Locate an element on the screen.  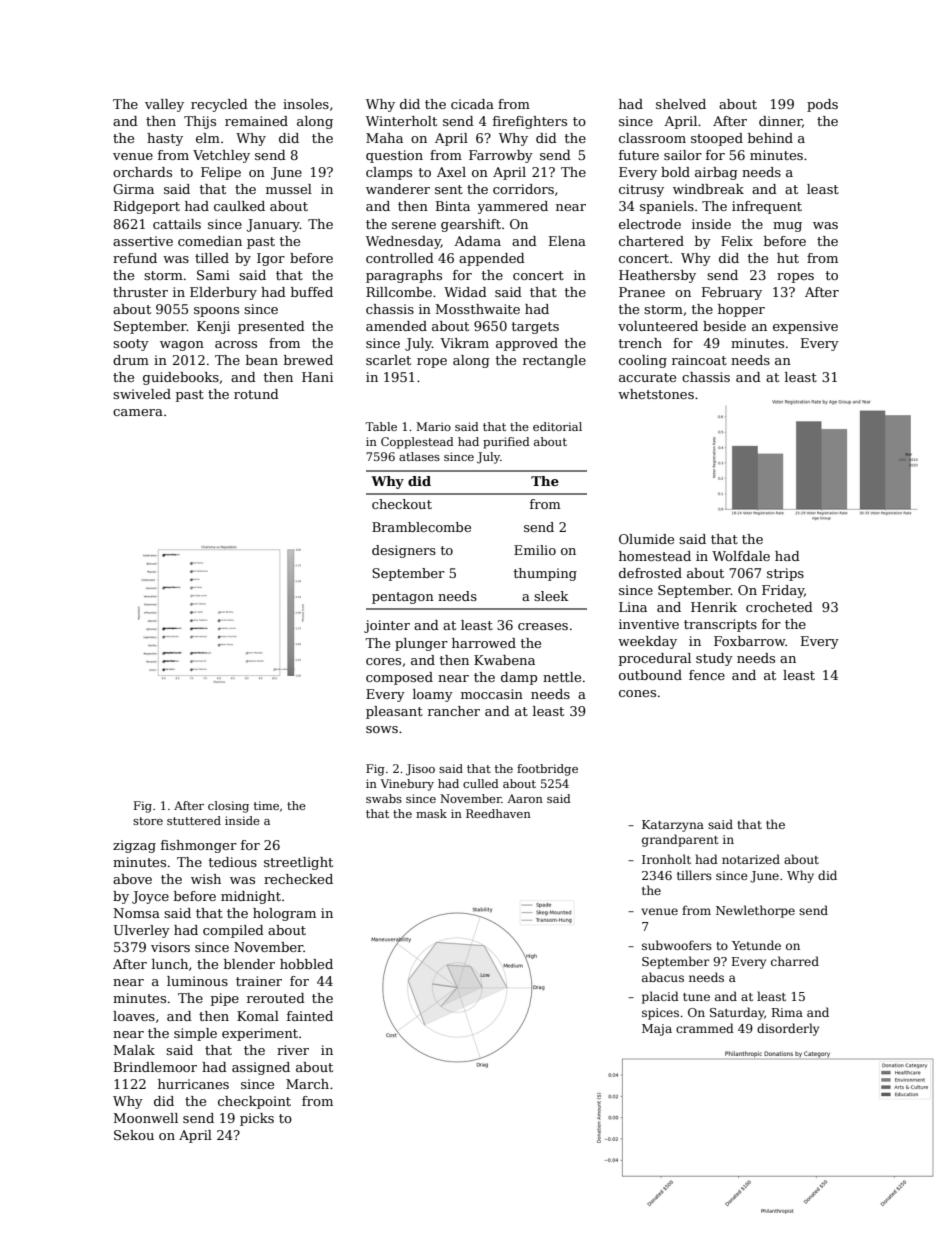
closing is located at coordinates (228, 807).
